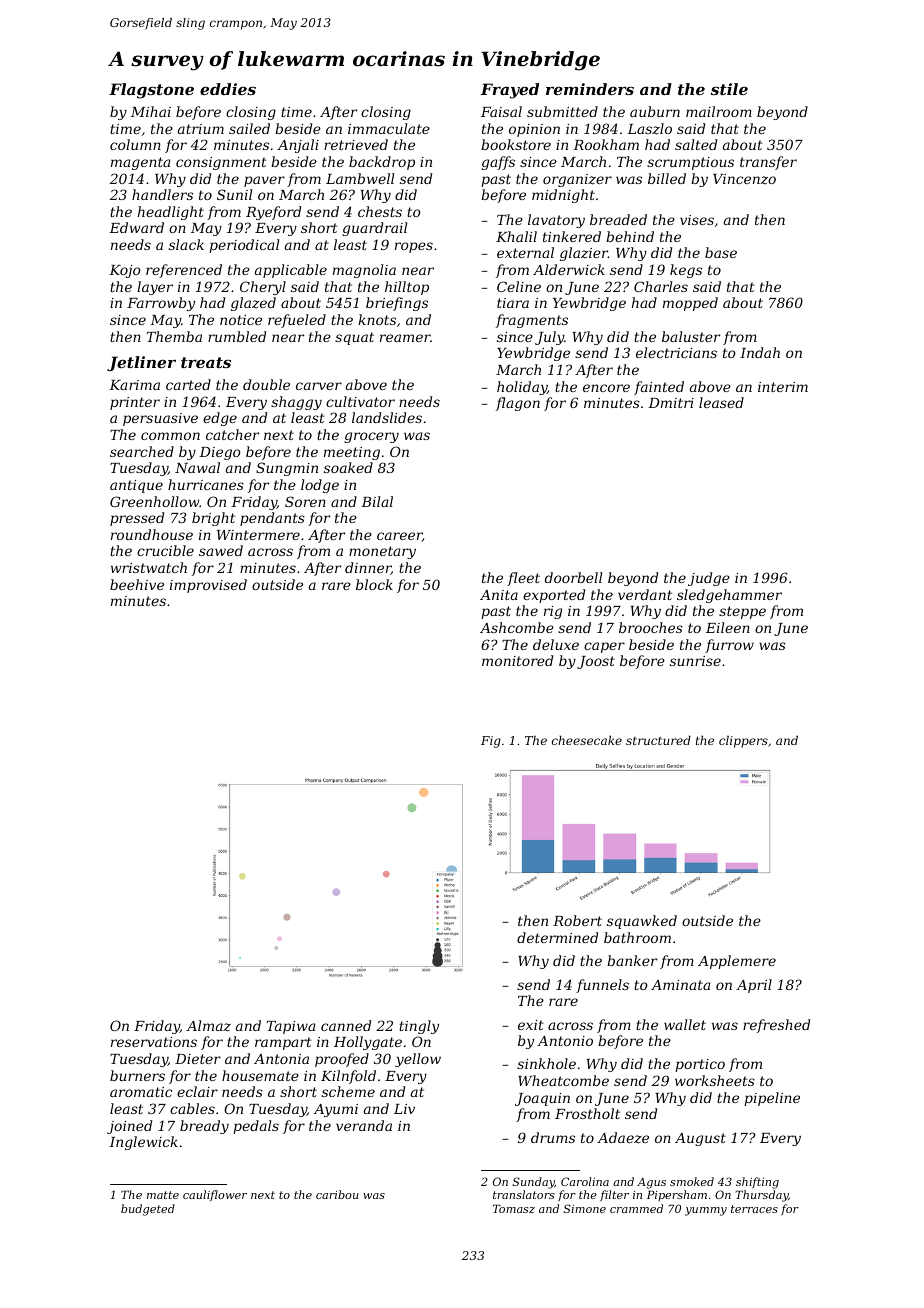  Describe the element at coordinates (419, 1027) in the screenshot. I see `tingly` at that location.
